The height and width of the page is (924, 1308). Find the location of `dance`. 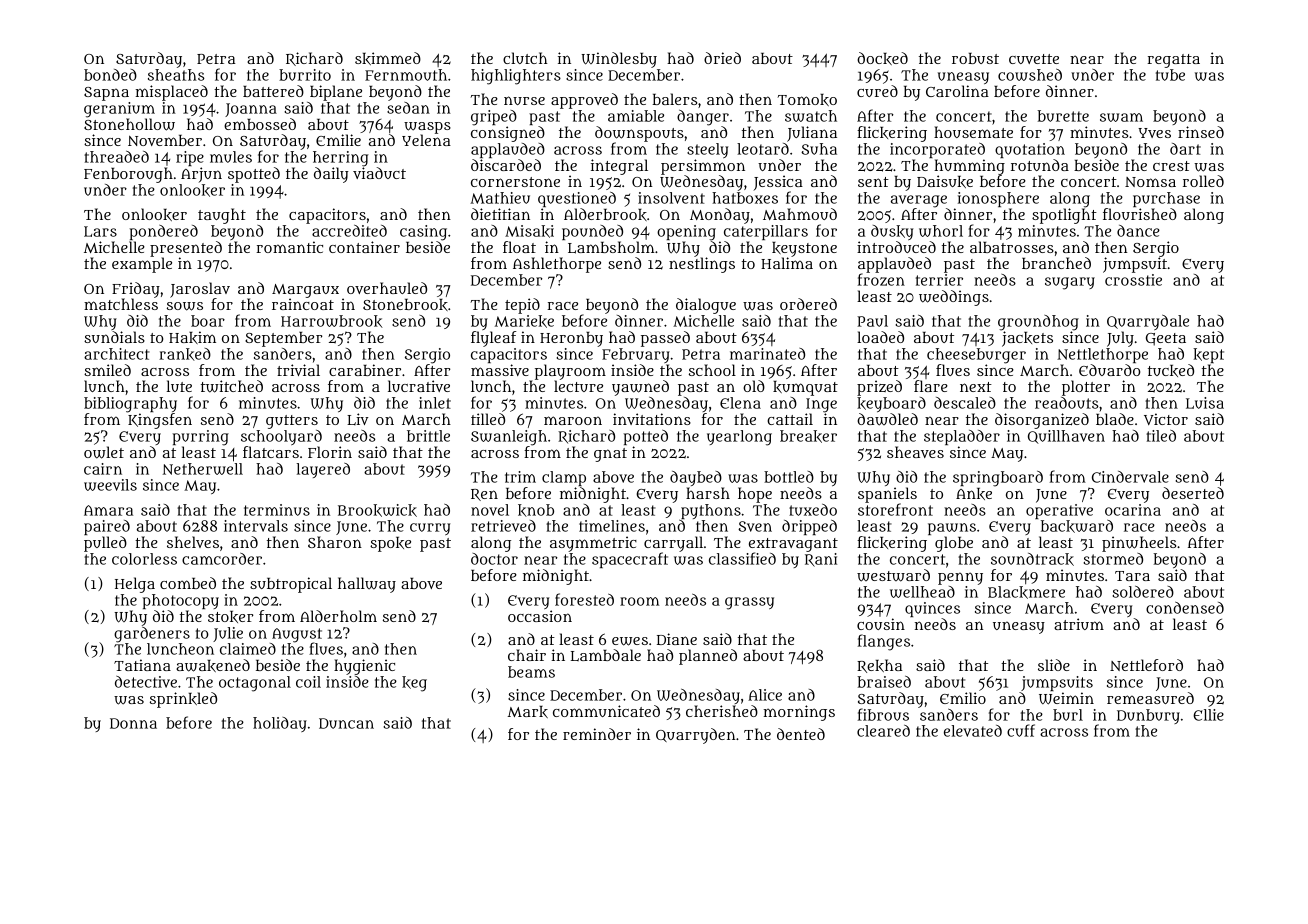

dance is located at coordinates (1138, 231).
